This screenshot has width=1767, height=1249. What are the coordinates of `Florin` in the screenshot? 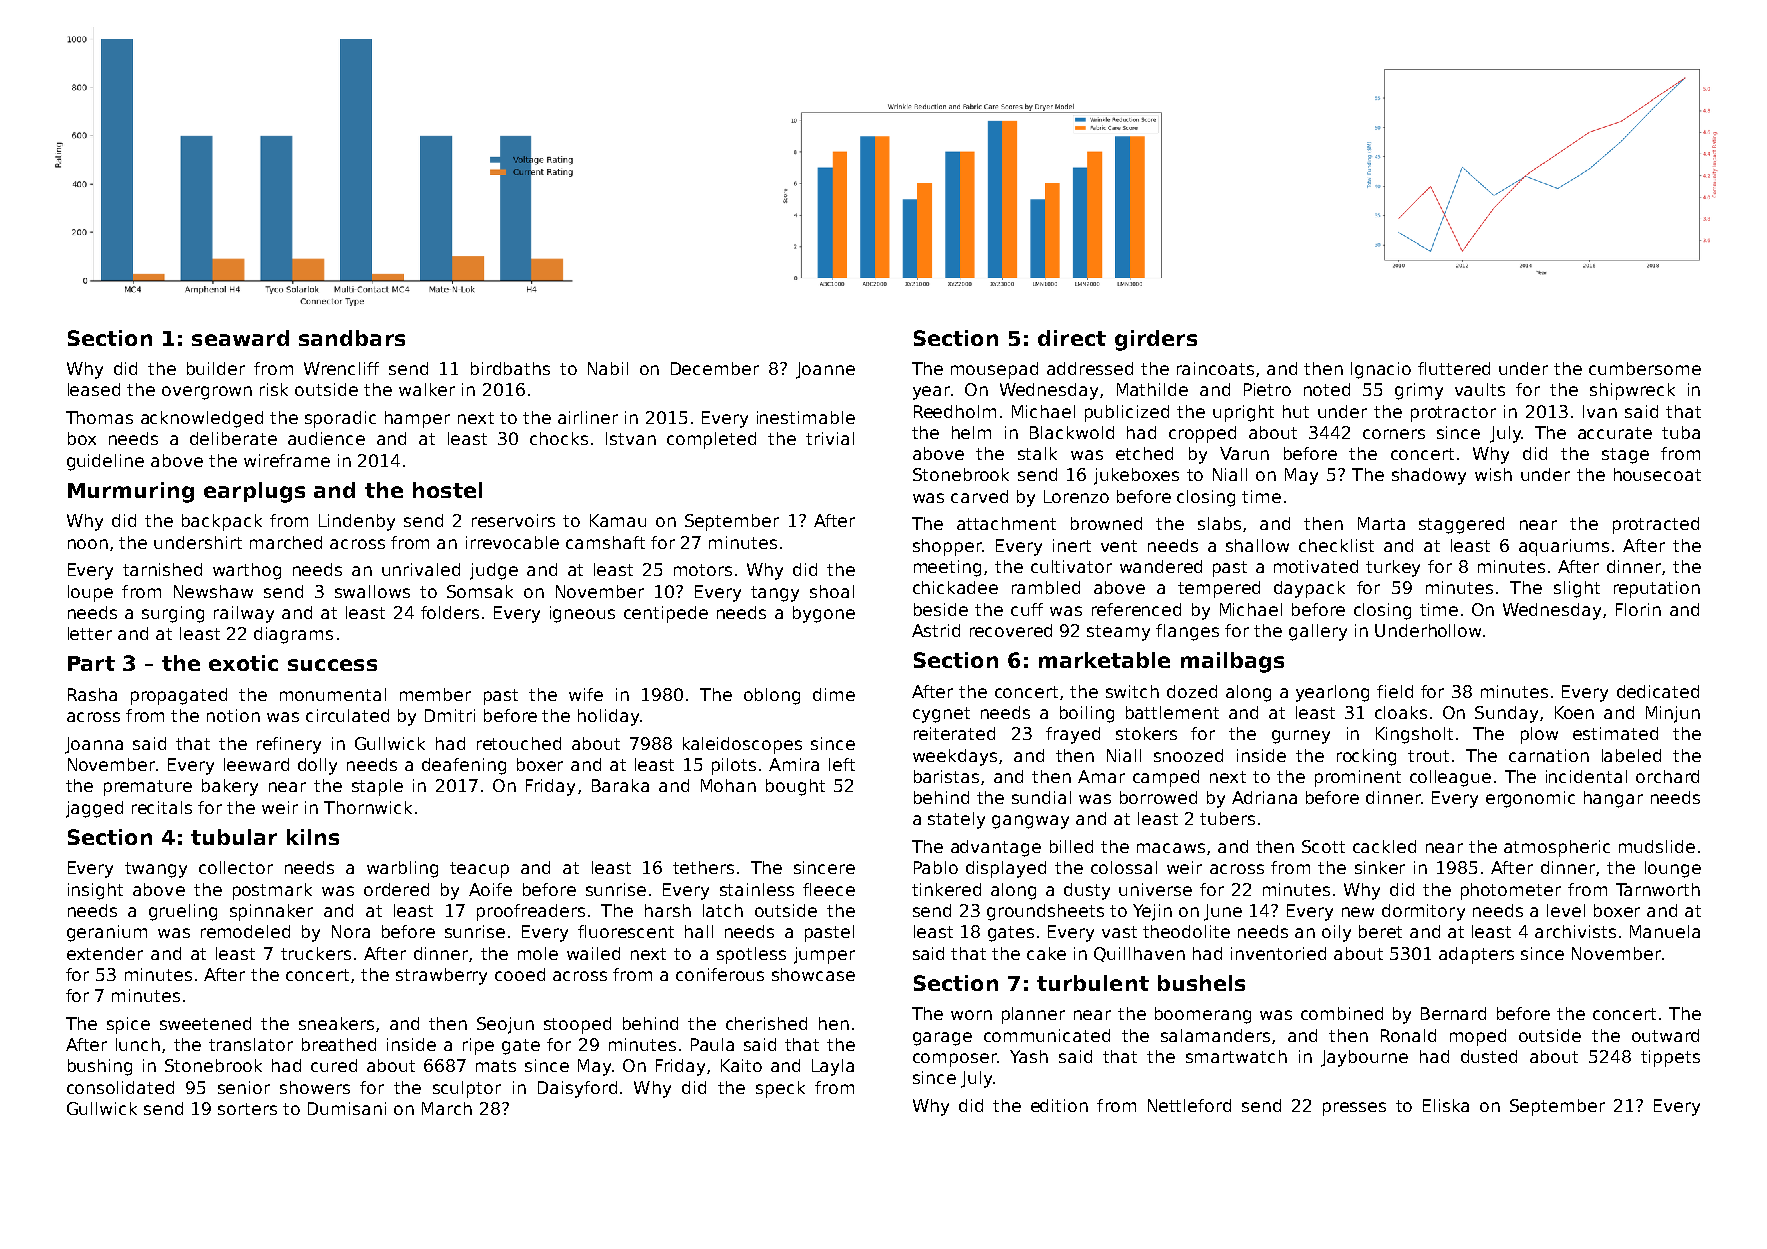 It's located at (1638, 609).
